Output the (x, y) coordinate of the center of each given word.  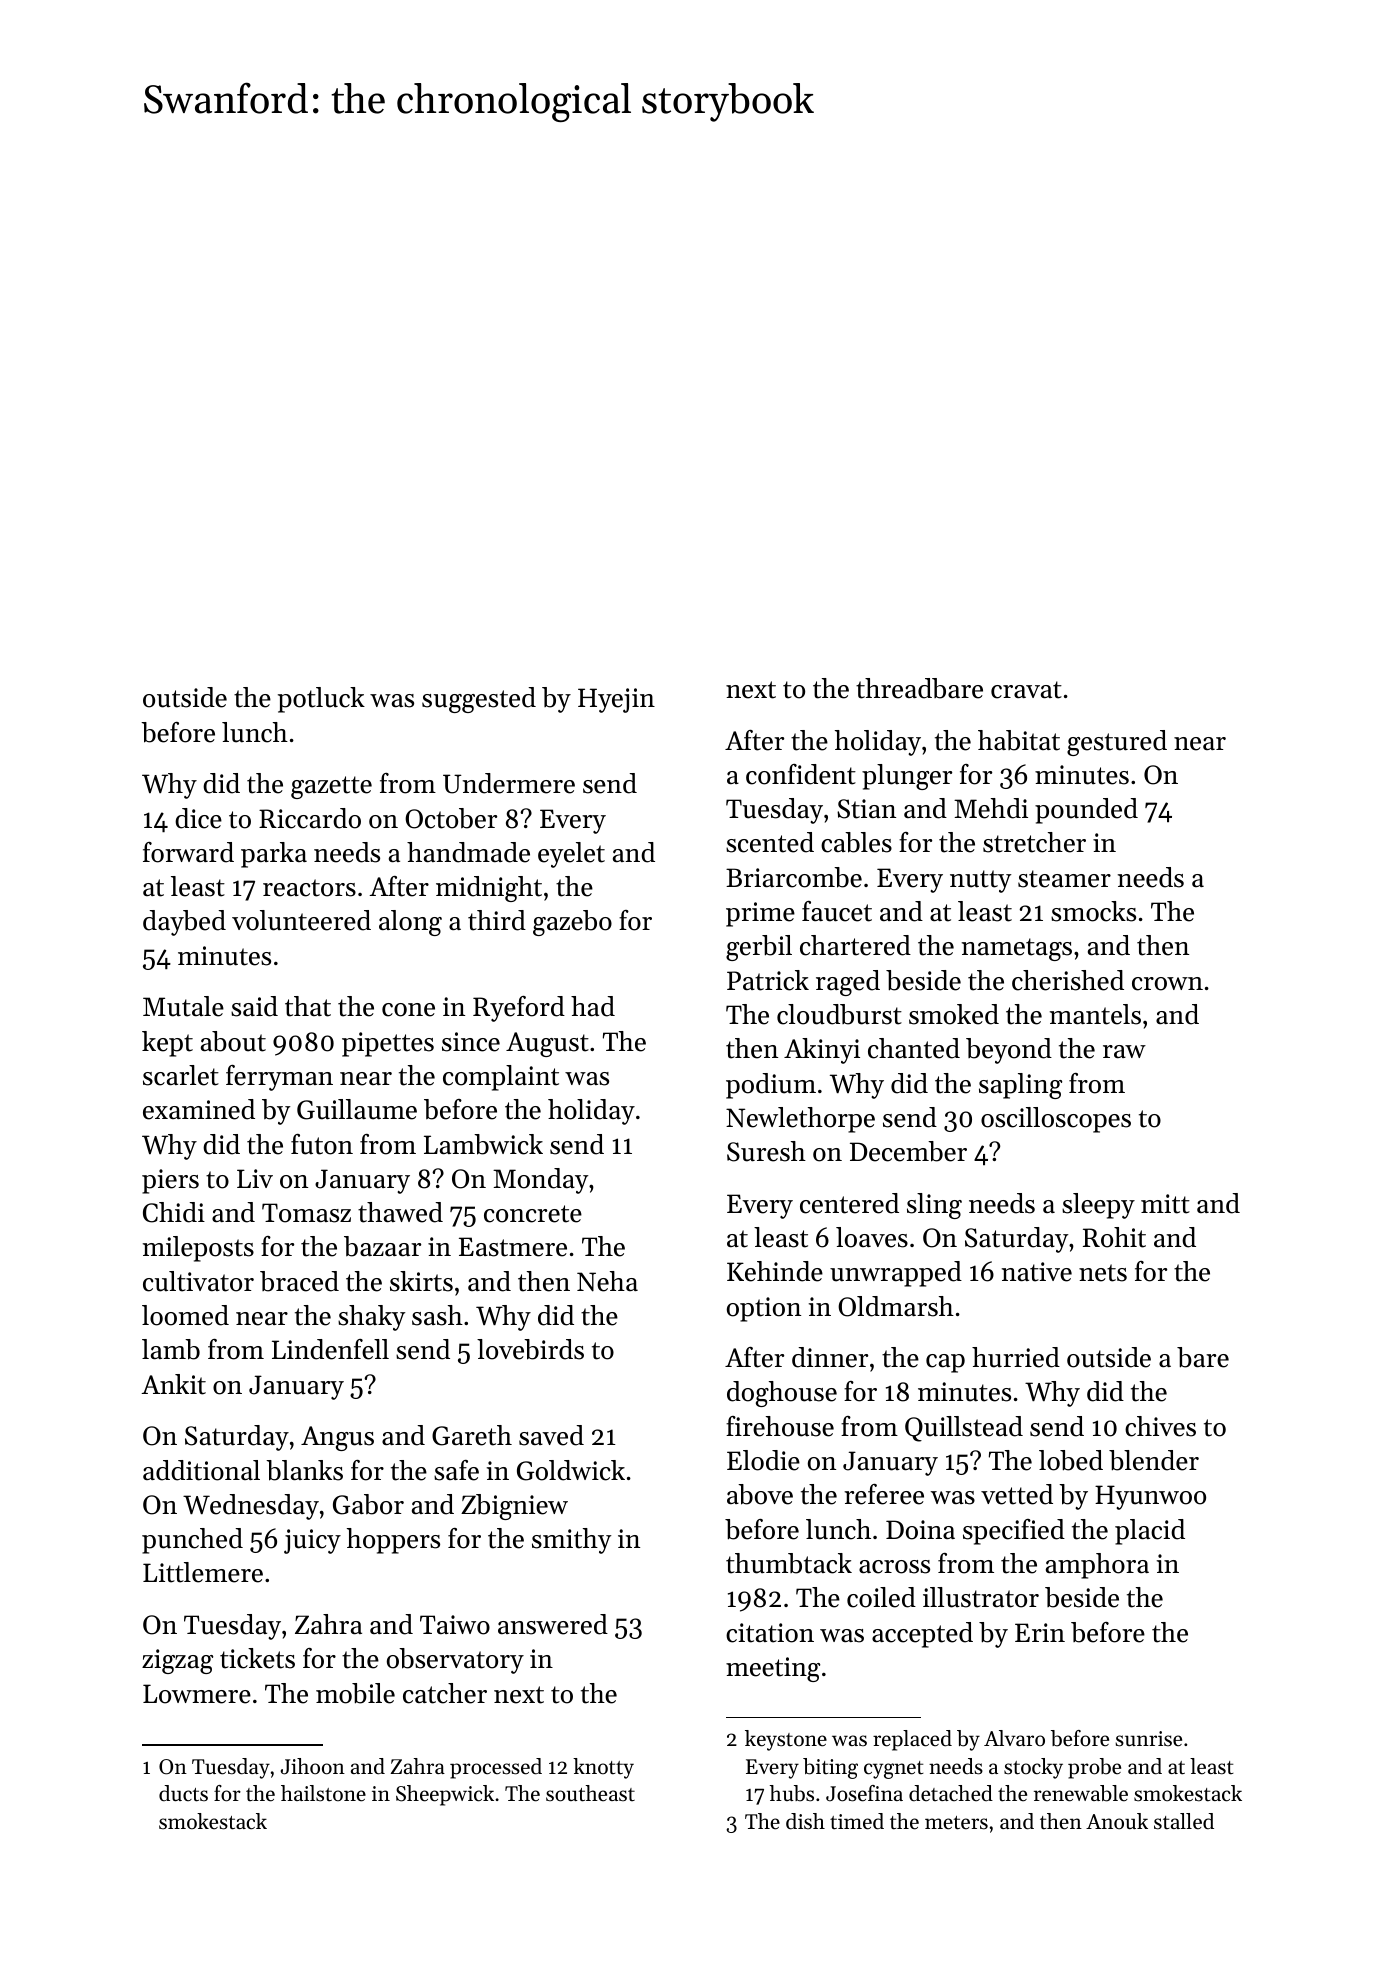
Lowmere (197, 1694)
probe (1094, 1768)
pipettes (388, 1044)
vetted (1017, 1494)
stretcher (1034, 842)
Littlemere (203, 1572)
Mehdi (991, 808)
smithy (571, 1541)
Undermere (509, 783)
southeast (590, 1793)
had (593, 1006)
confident (801, 774)
